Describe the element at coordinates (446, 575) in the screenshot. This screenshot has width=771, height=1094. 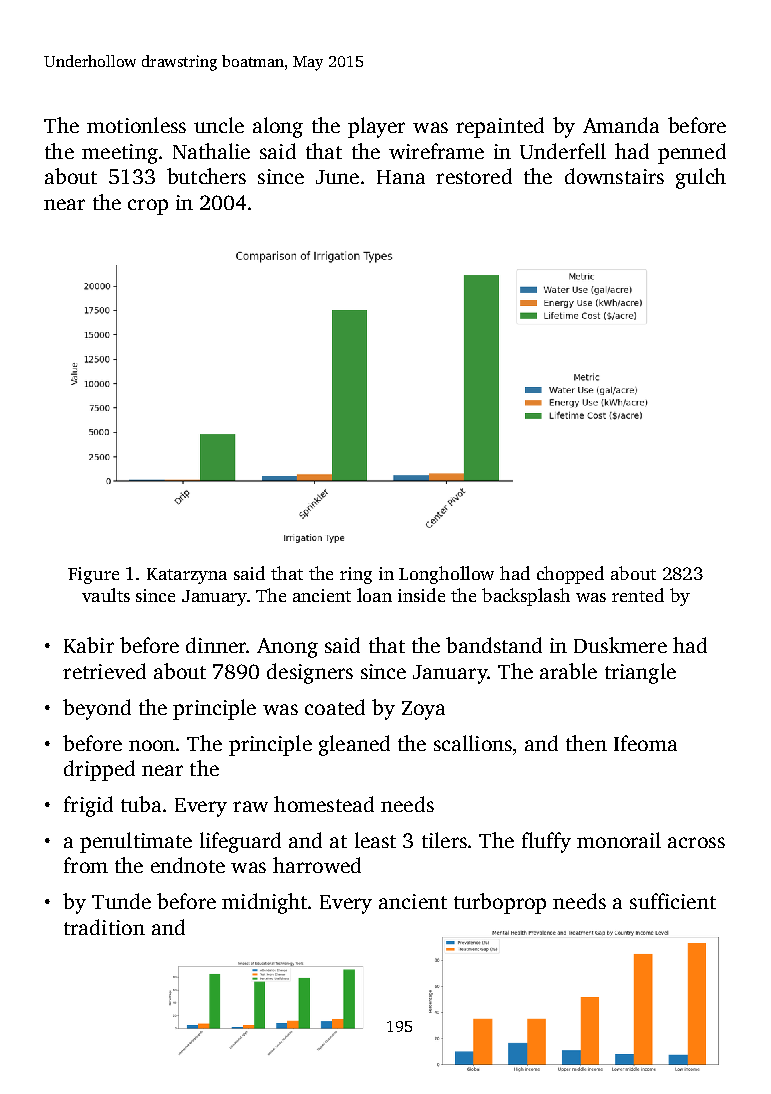
I see `Longhollow` at that location.
